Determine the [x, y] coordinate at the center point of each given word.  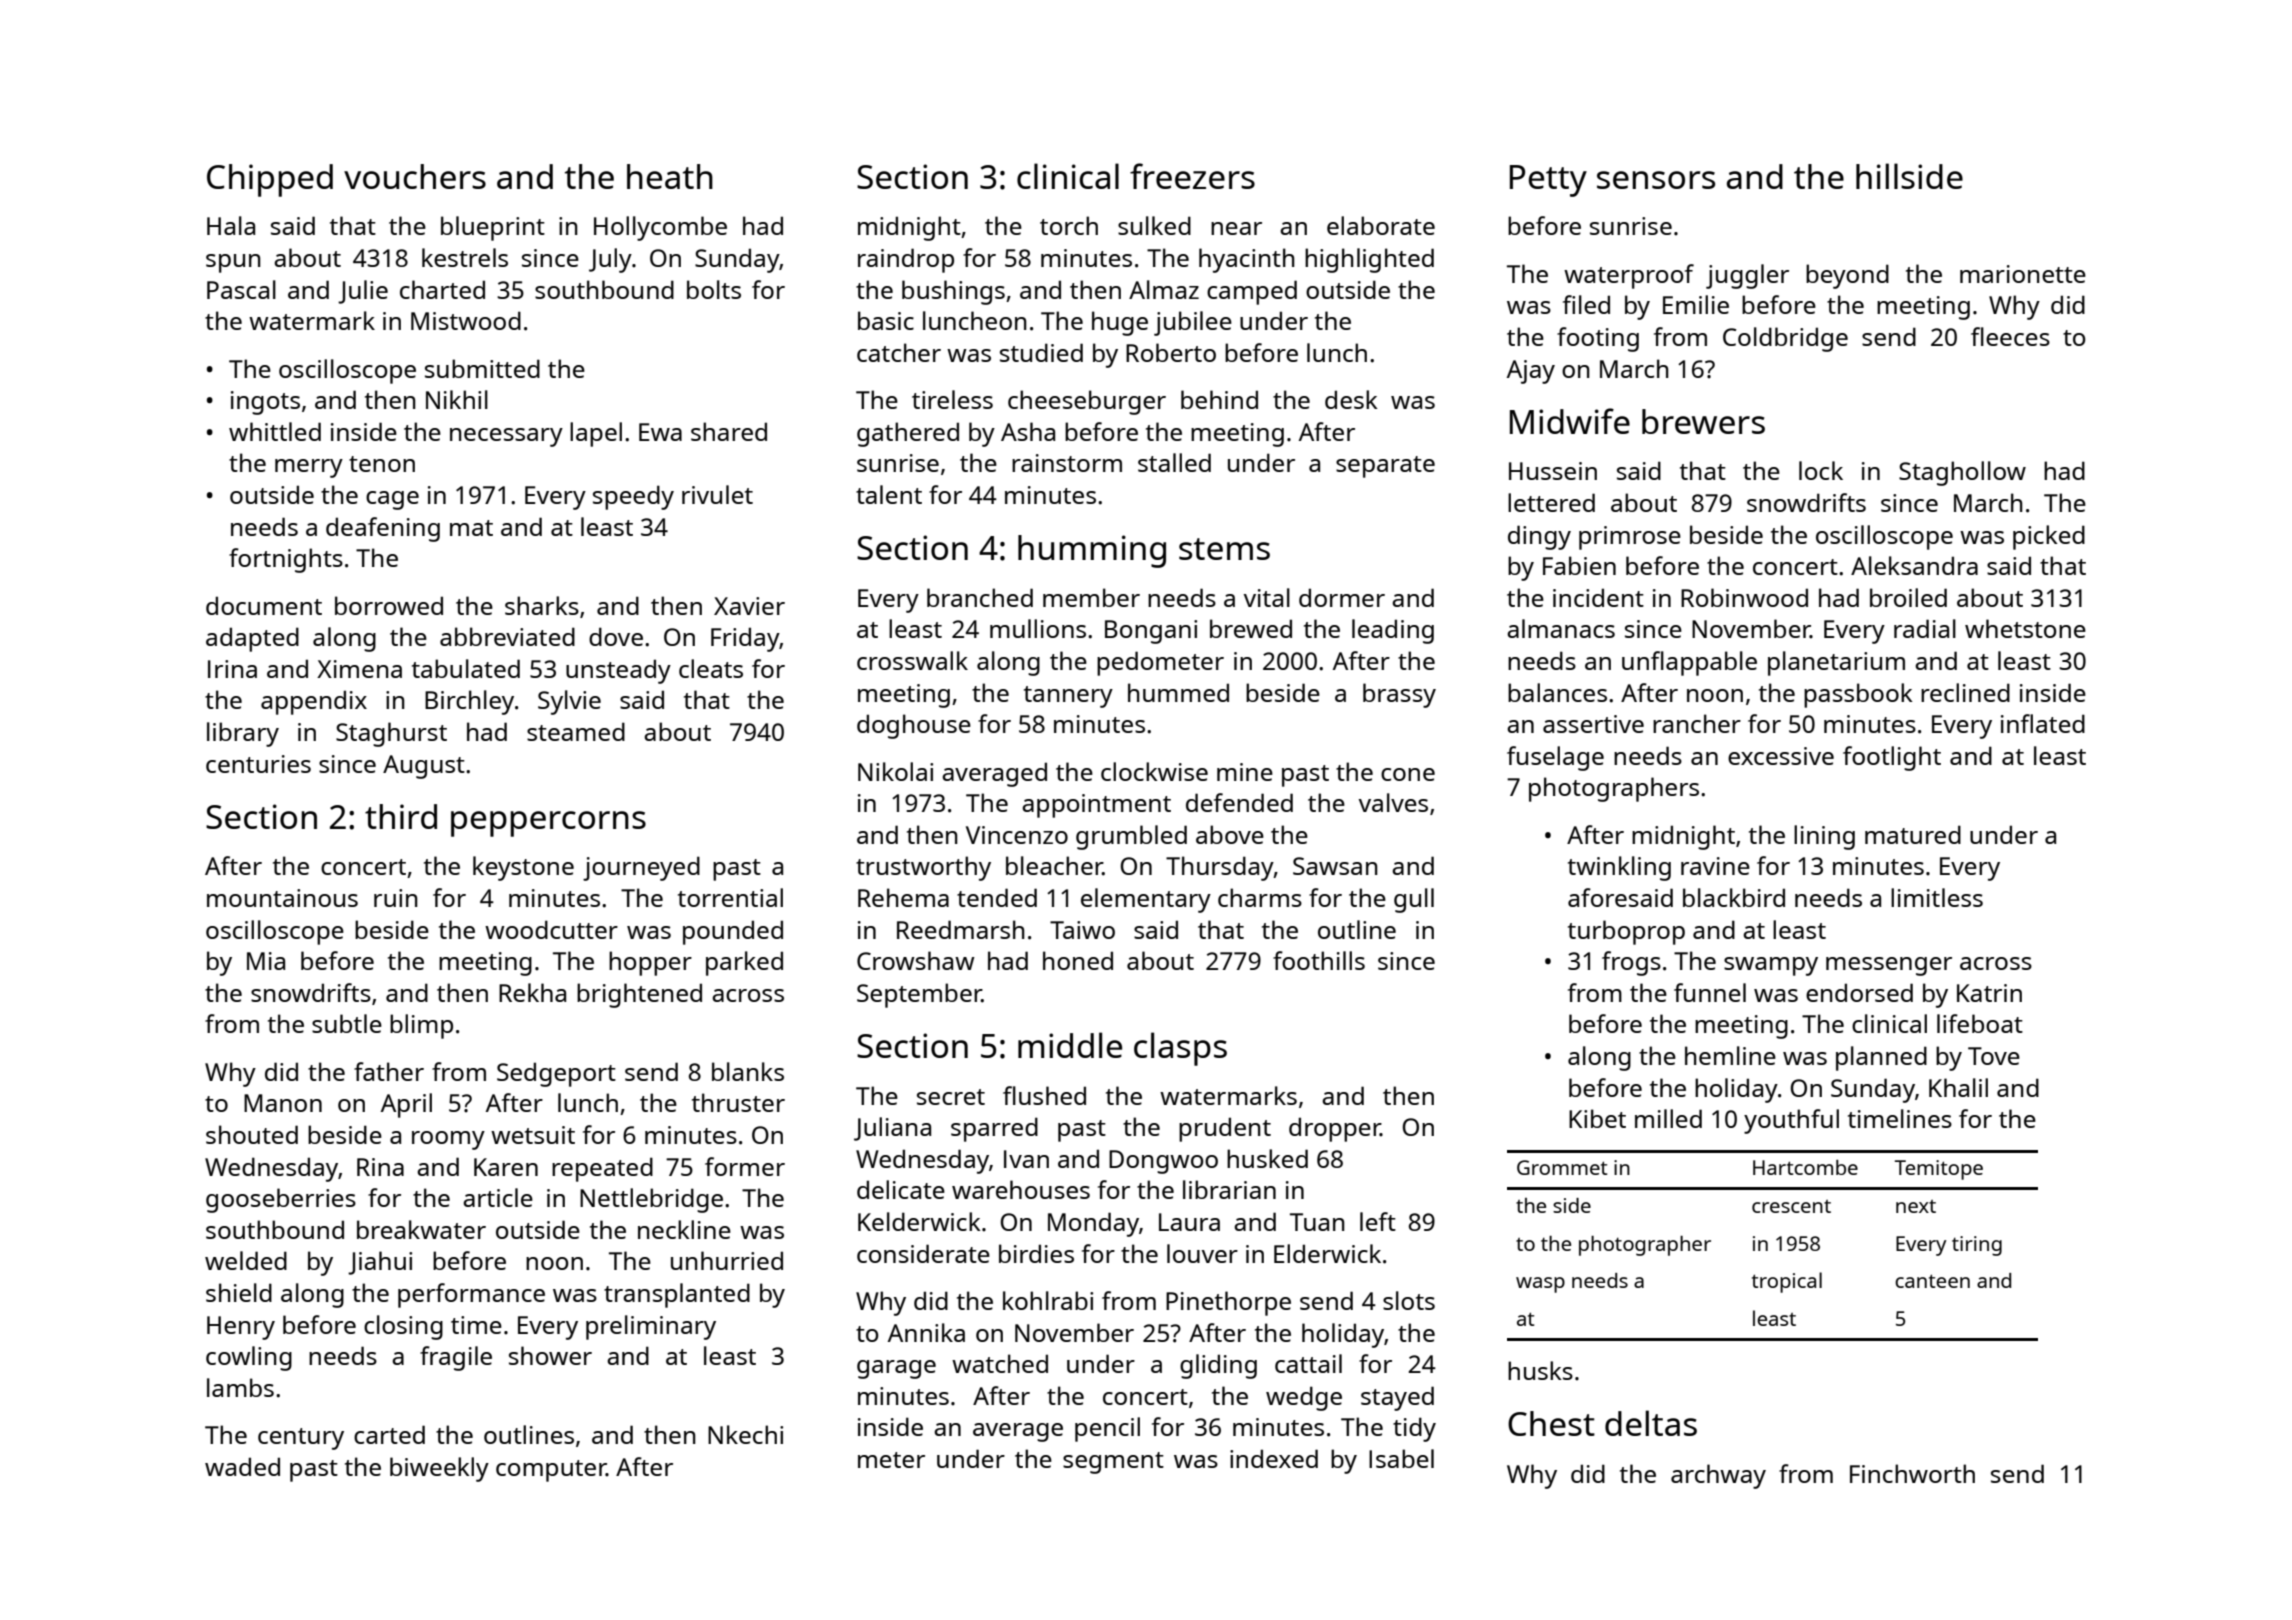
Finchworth [1912, 1473]
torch [1069, 225]
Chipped [270, 180]
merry [309, 468]
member [1091, 597]
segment [1113, 1463]
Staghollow [1962, 473]
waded [242, 1466]
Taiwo [1082, 930]
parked [744, 963]
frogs [1631, 963]
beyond [1847, 276]
